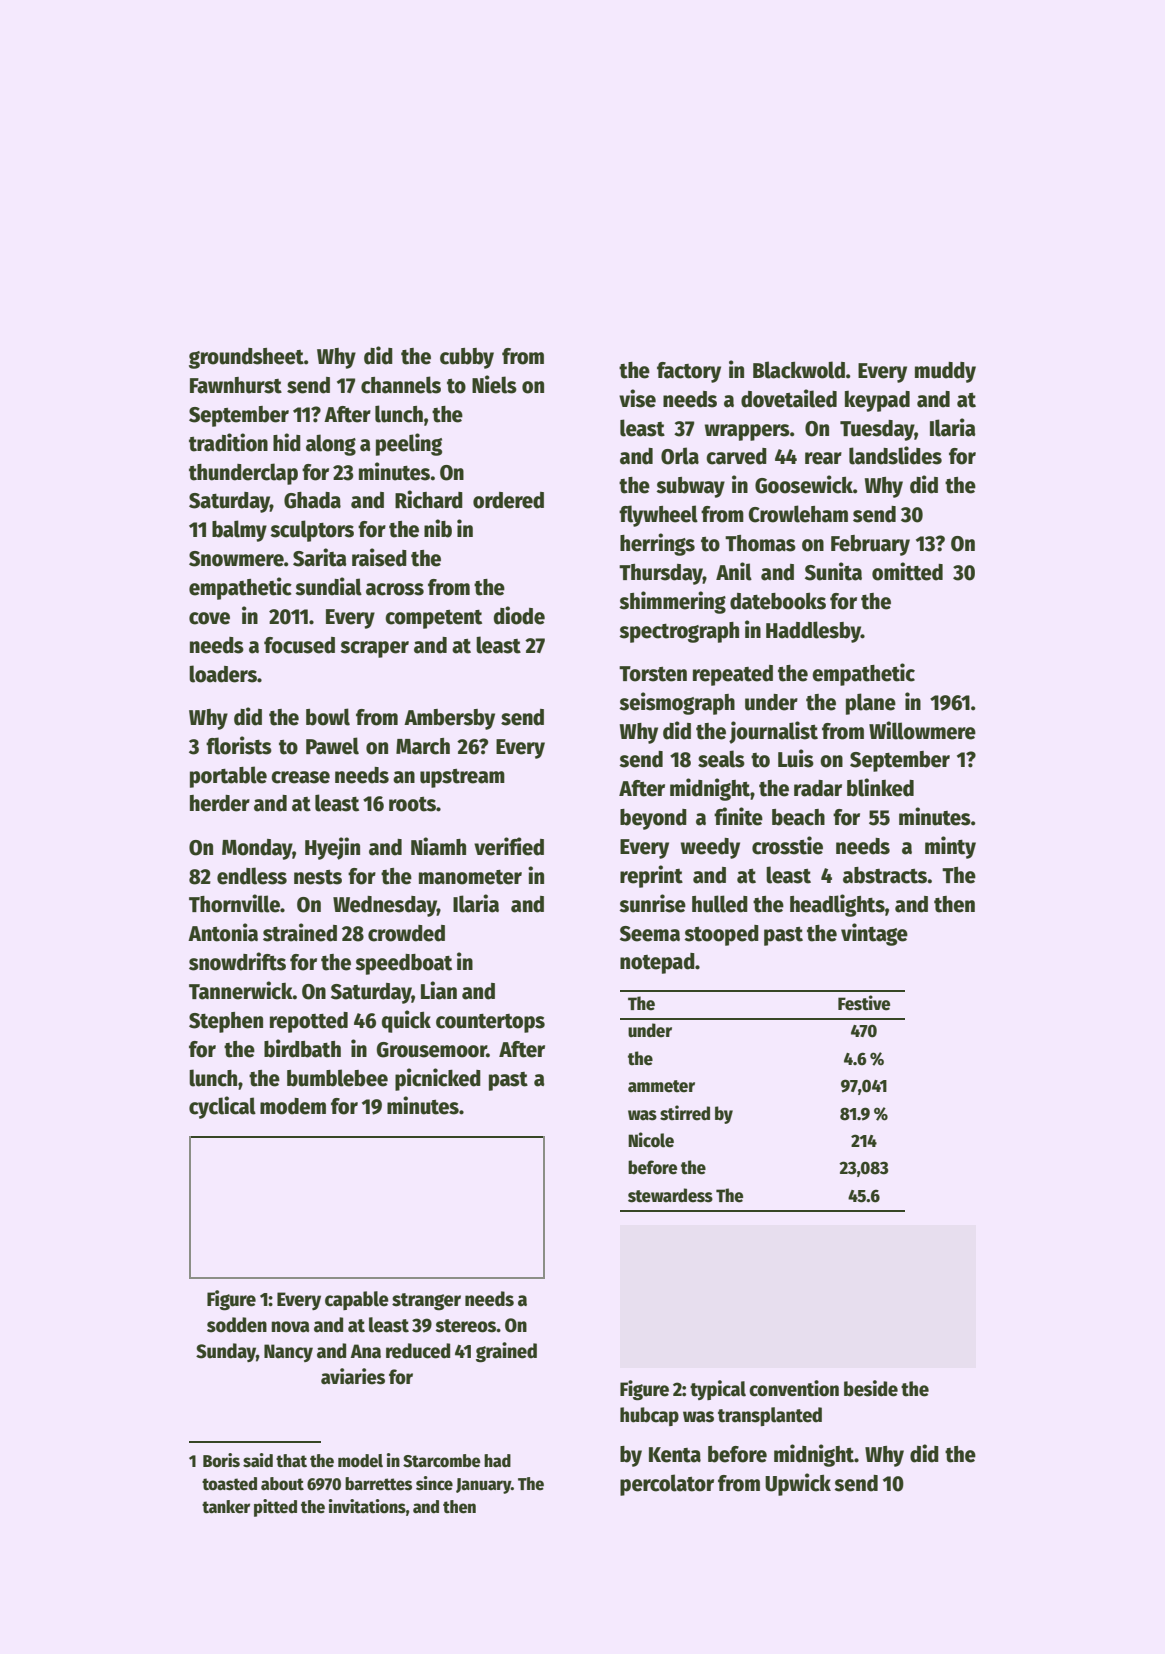 The width and height of the page is (1165, 1654). I want to click on abstracts, so click(885, 875).
